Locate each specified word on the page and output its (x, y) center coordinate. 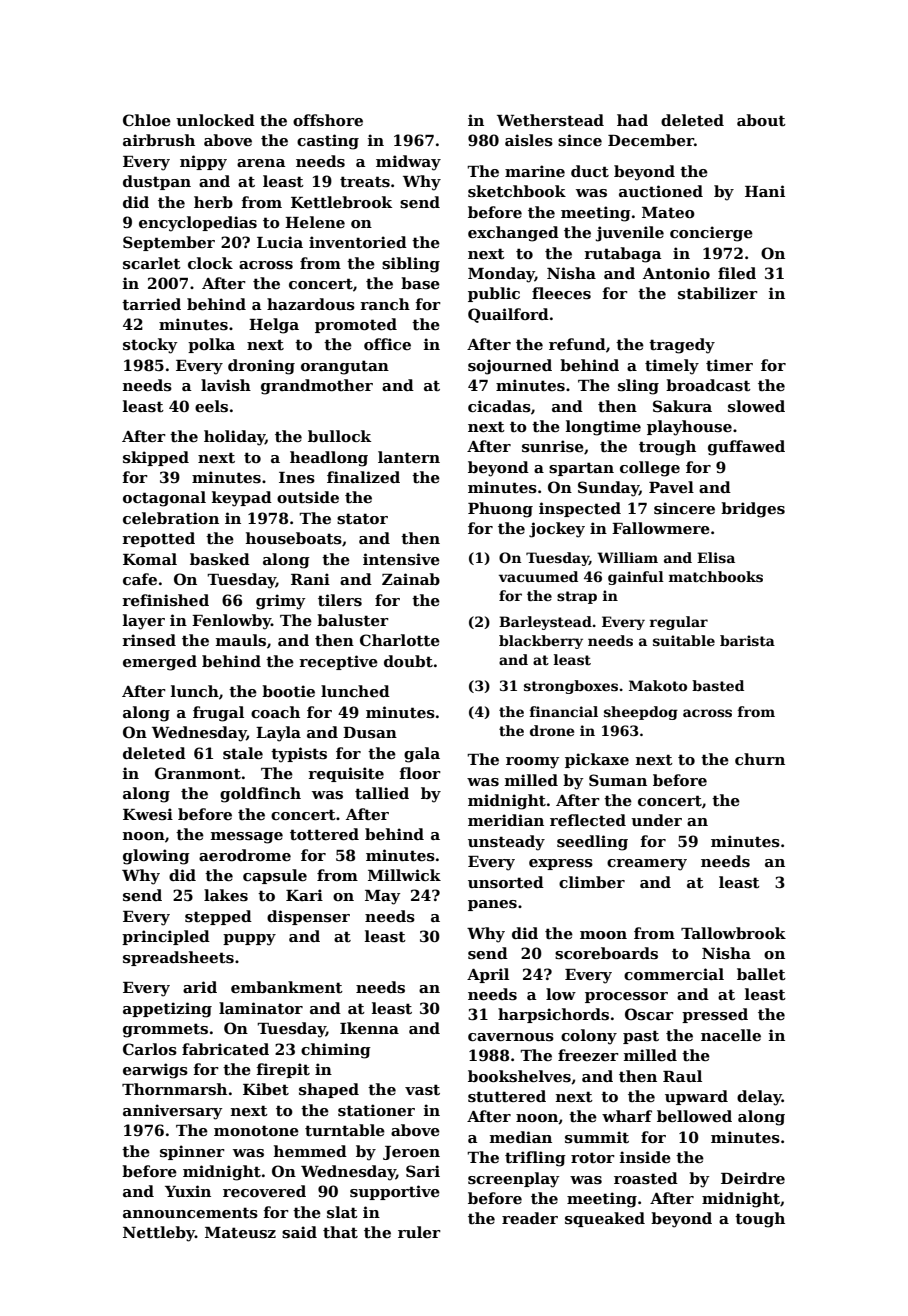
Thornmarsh (174, 1089)
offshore (328, 120)
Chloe (147, 120)
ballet (761, 974)
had (632, 120)
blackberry (541, 642)
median (521, 1137)
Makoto (658, 685)
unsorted (506, 882)
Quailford (508, 315)
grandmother (317, 387)
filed (737, 273)
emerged (160, 663)
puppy (249, 940)
